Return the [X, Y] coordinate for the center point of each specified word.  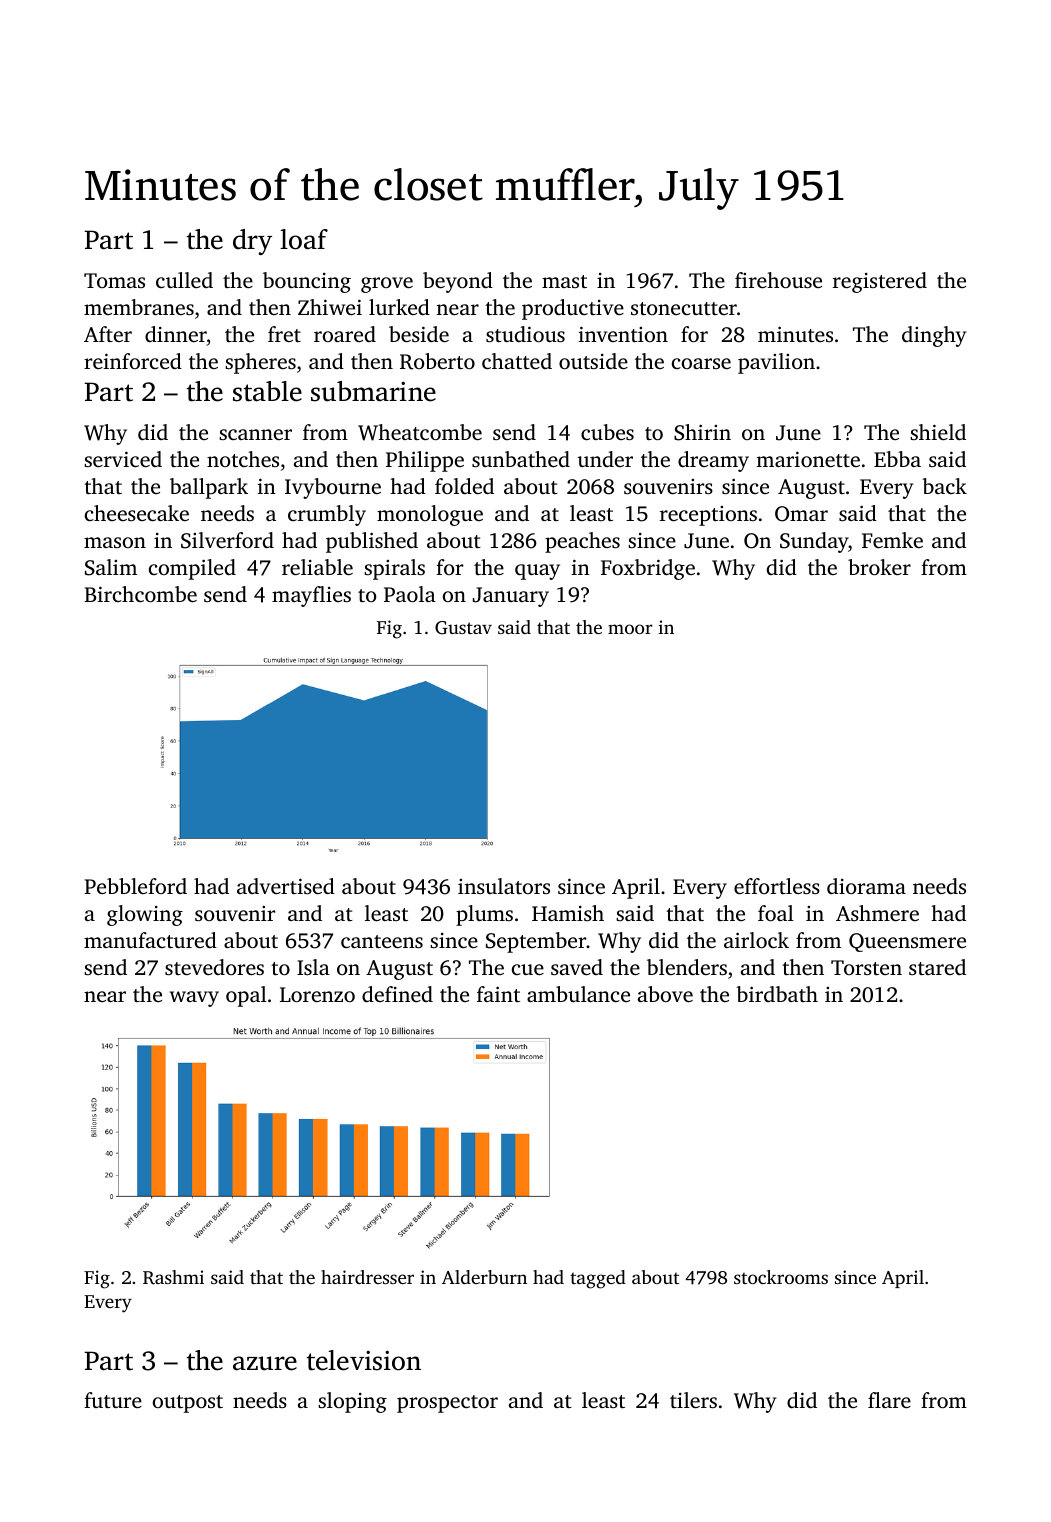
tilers [693, 1400]
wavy [194, 999]
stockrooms [781, 1277]
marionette [808, 459]
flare [889, 1400]
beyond [458, 282]
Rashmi [173, 1277]
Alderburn [484, 1277]
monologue [430, 515]
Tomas [114, 280]
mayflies [311, 596]
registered [880, 282]
